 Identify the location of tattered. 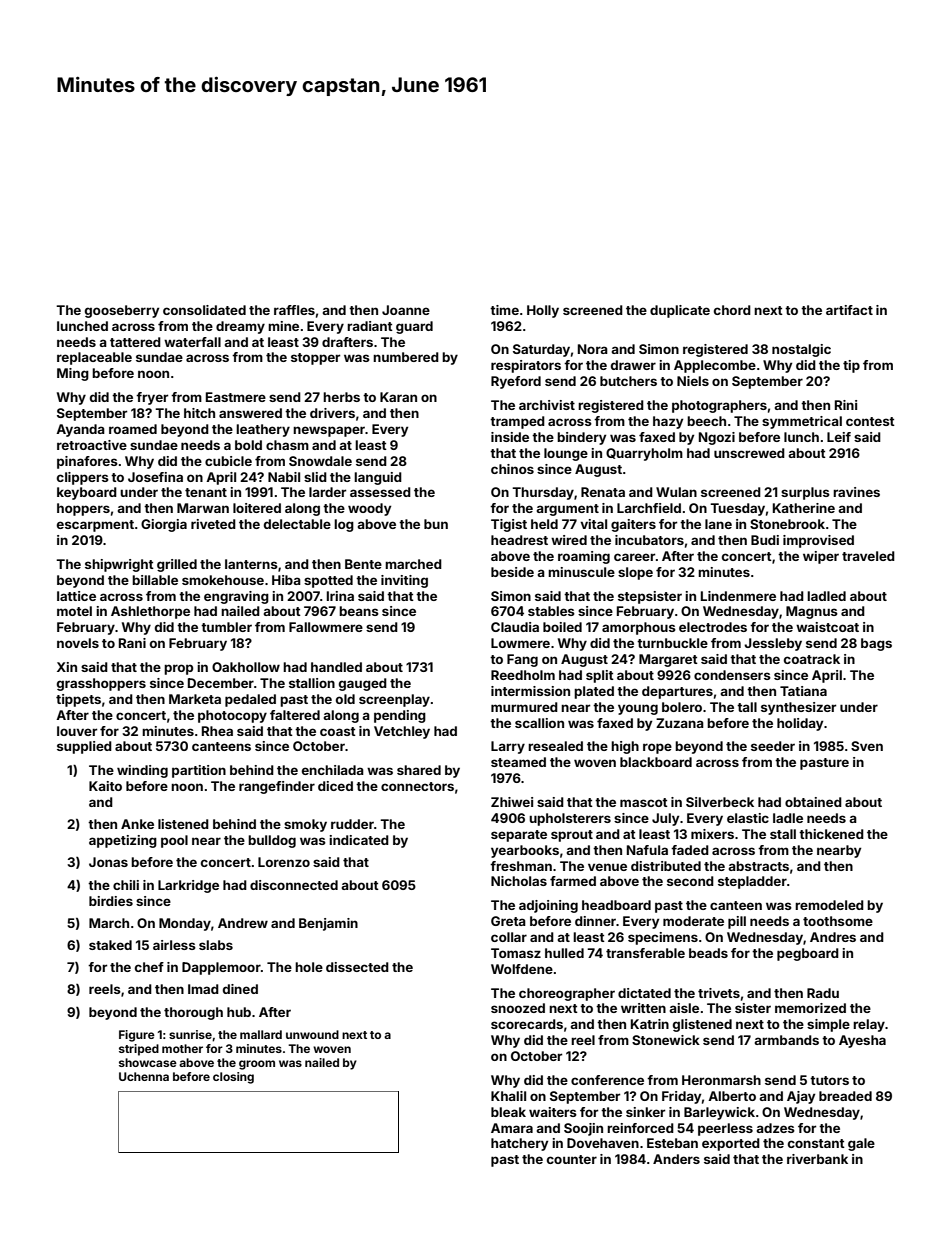
(135, 342).
